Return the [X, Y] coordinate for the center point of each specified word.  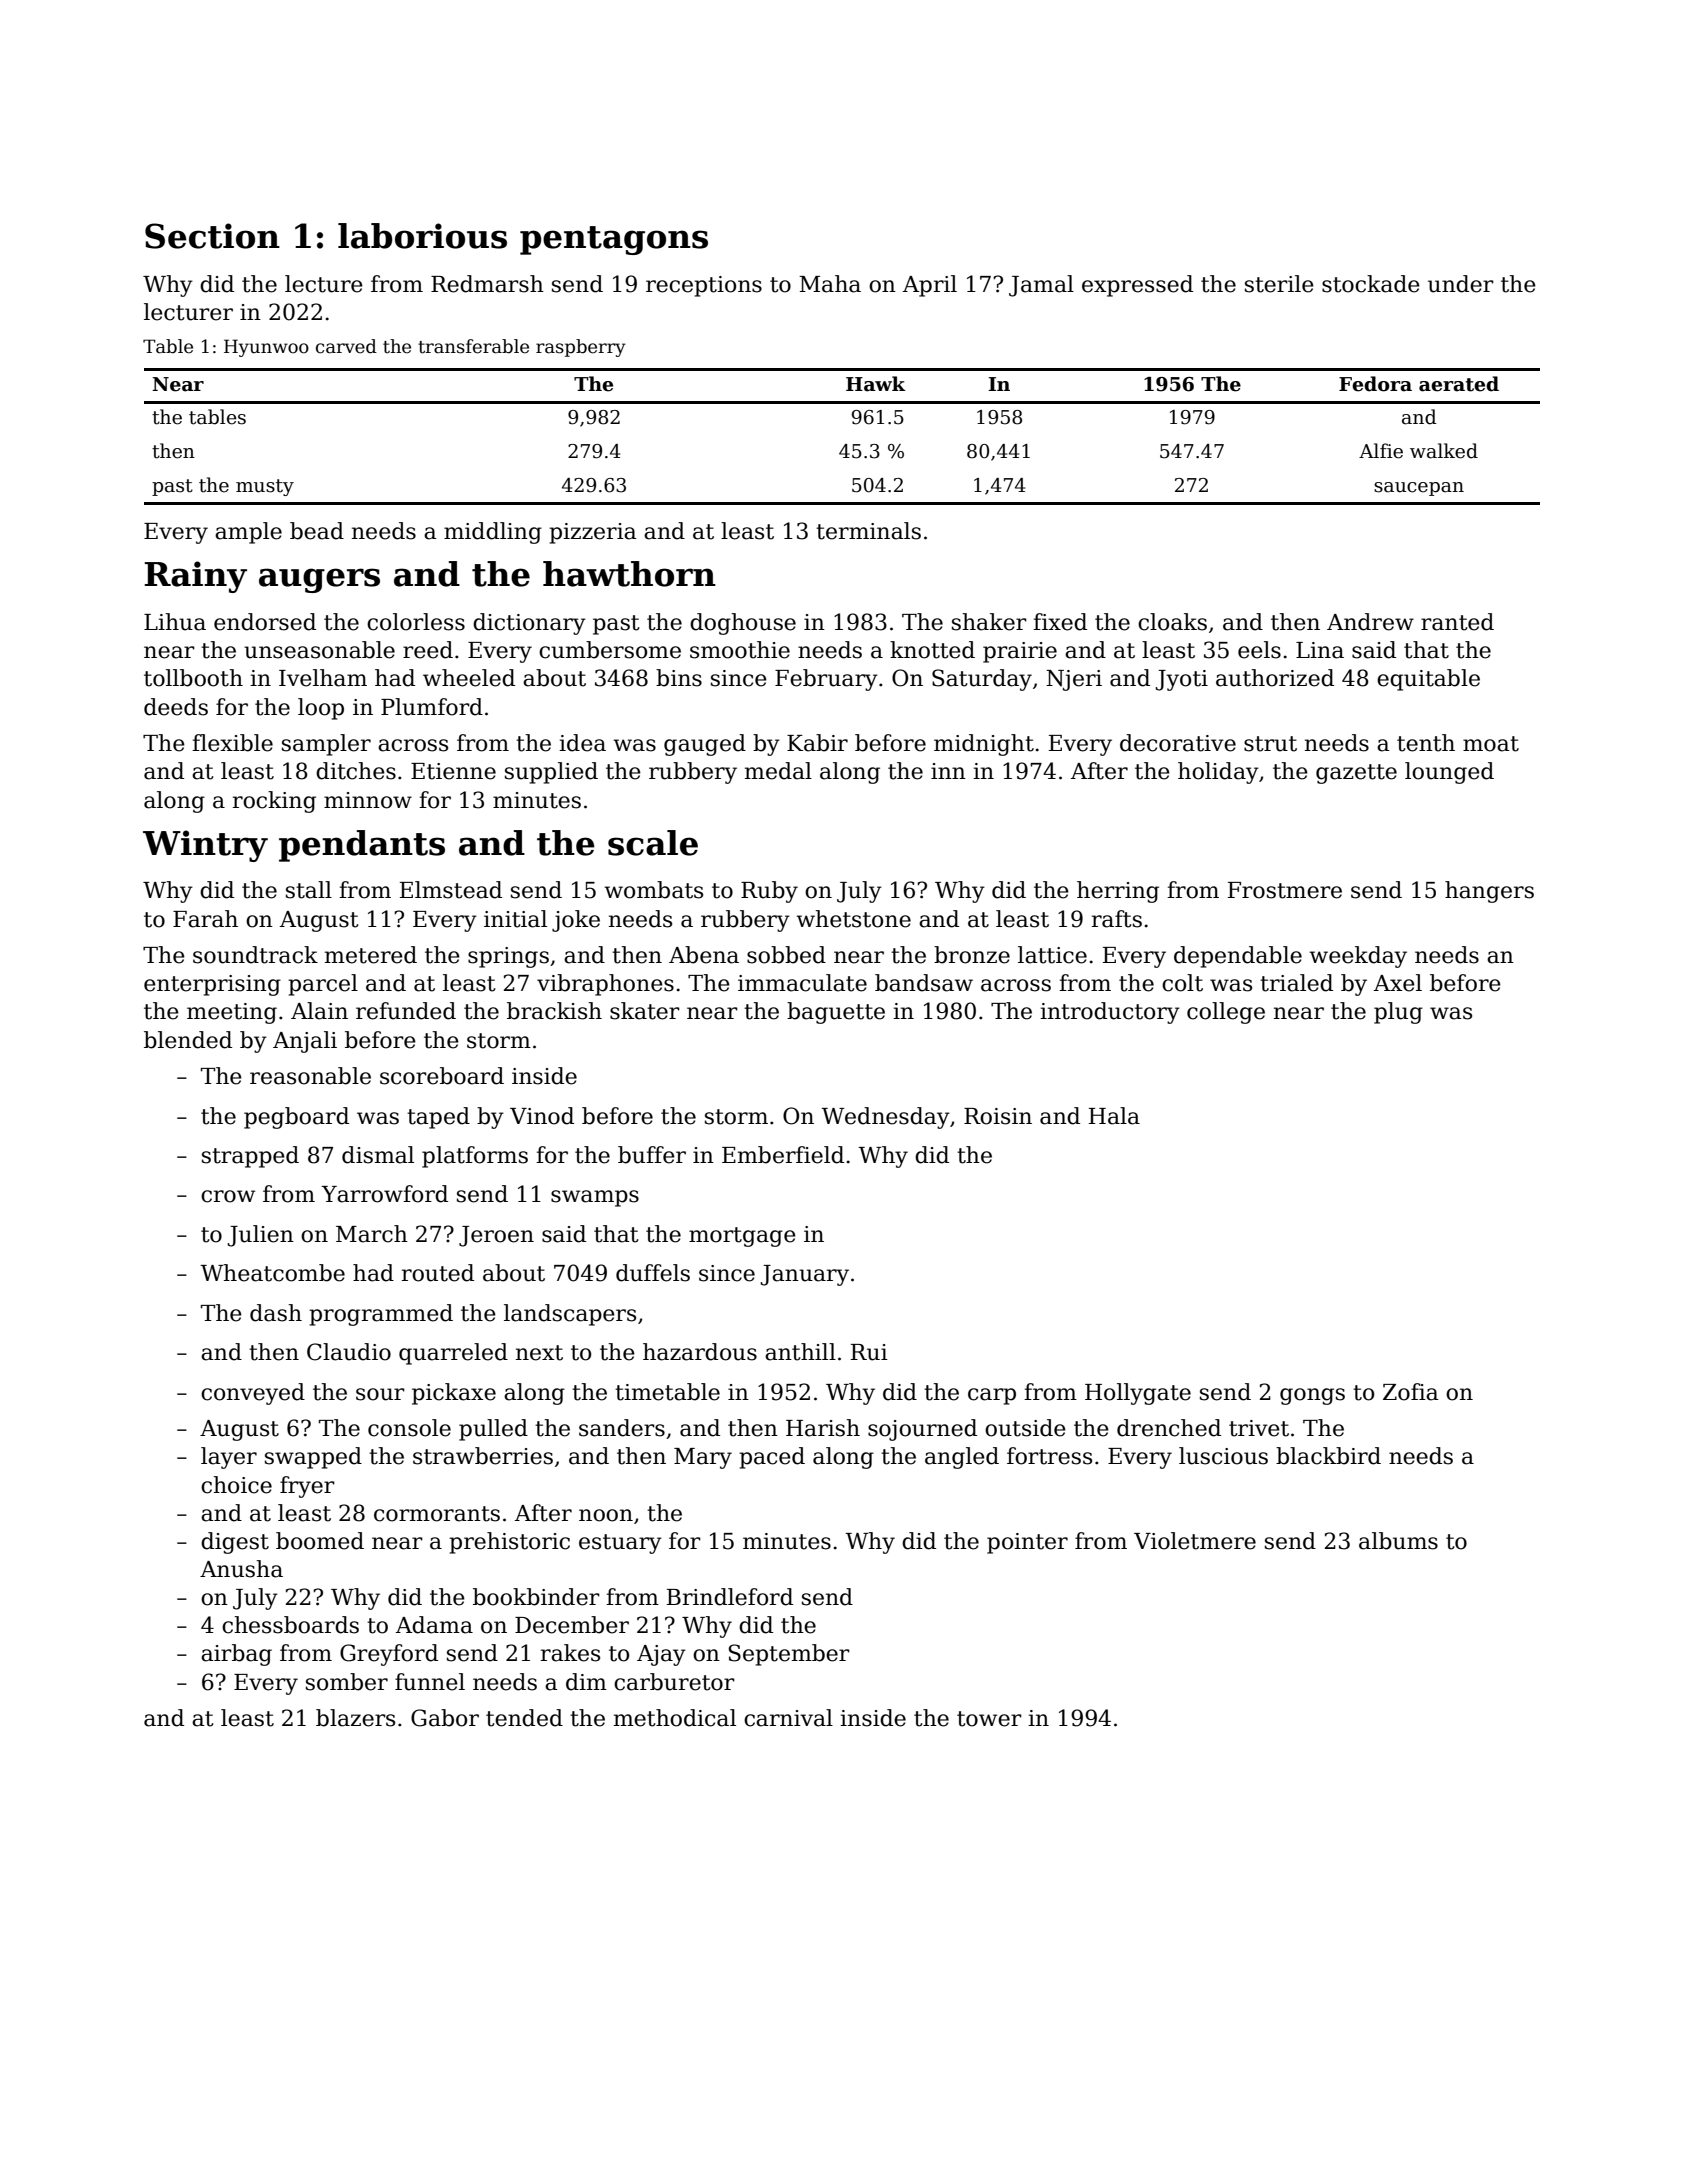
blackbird [1328, 1456]
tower [989, 1719]
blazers [355, 1718]
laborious [422, 236]
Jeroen [496, 1236]
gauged [705, 745]
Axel [1398, 983]
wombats [653, 890]
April [930, 286]
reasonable [310, 1076]
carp [992, 1396]
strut [1270, 744]
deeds [176, 707]
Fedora [1375, 384]
